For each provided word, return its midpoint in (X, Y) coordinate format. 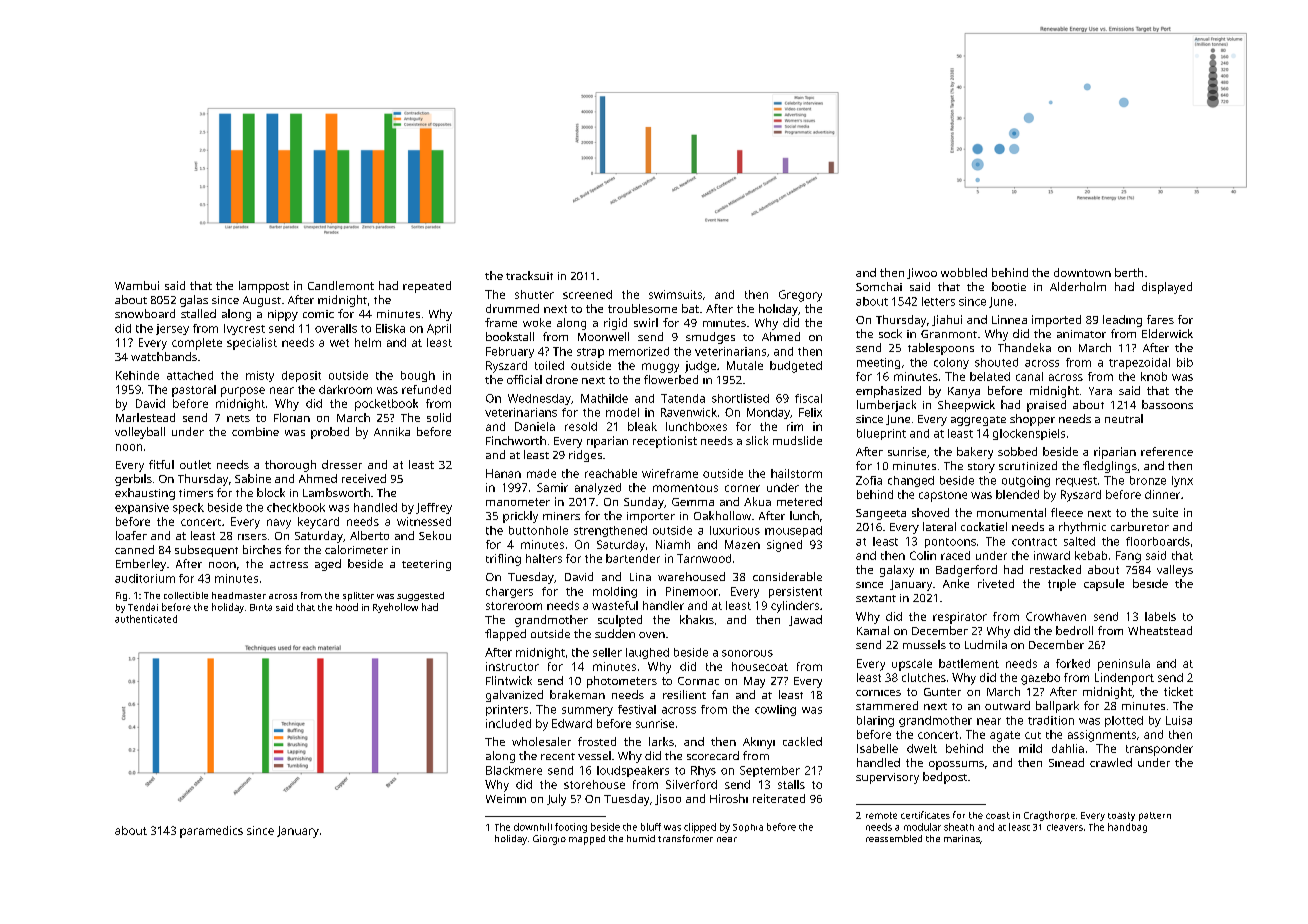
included (508, 723)
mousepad (793, 531)
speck (188, 508)
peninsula (1124, 665)
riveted (996, 583)
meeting (878, 363)
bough (418, 376)
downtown (1082, 272)
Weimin (506, 798)
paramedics (211, 832)
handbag (1127, 828)
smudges (710, 338)
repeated (427, 287)
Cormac (698, 681)
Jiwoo (922, 273)
